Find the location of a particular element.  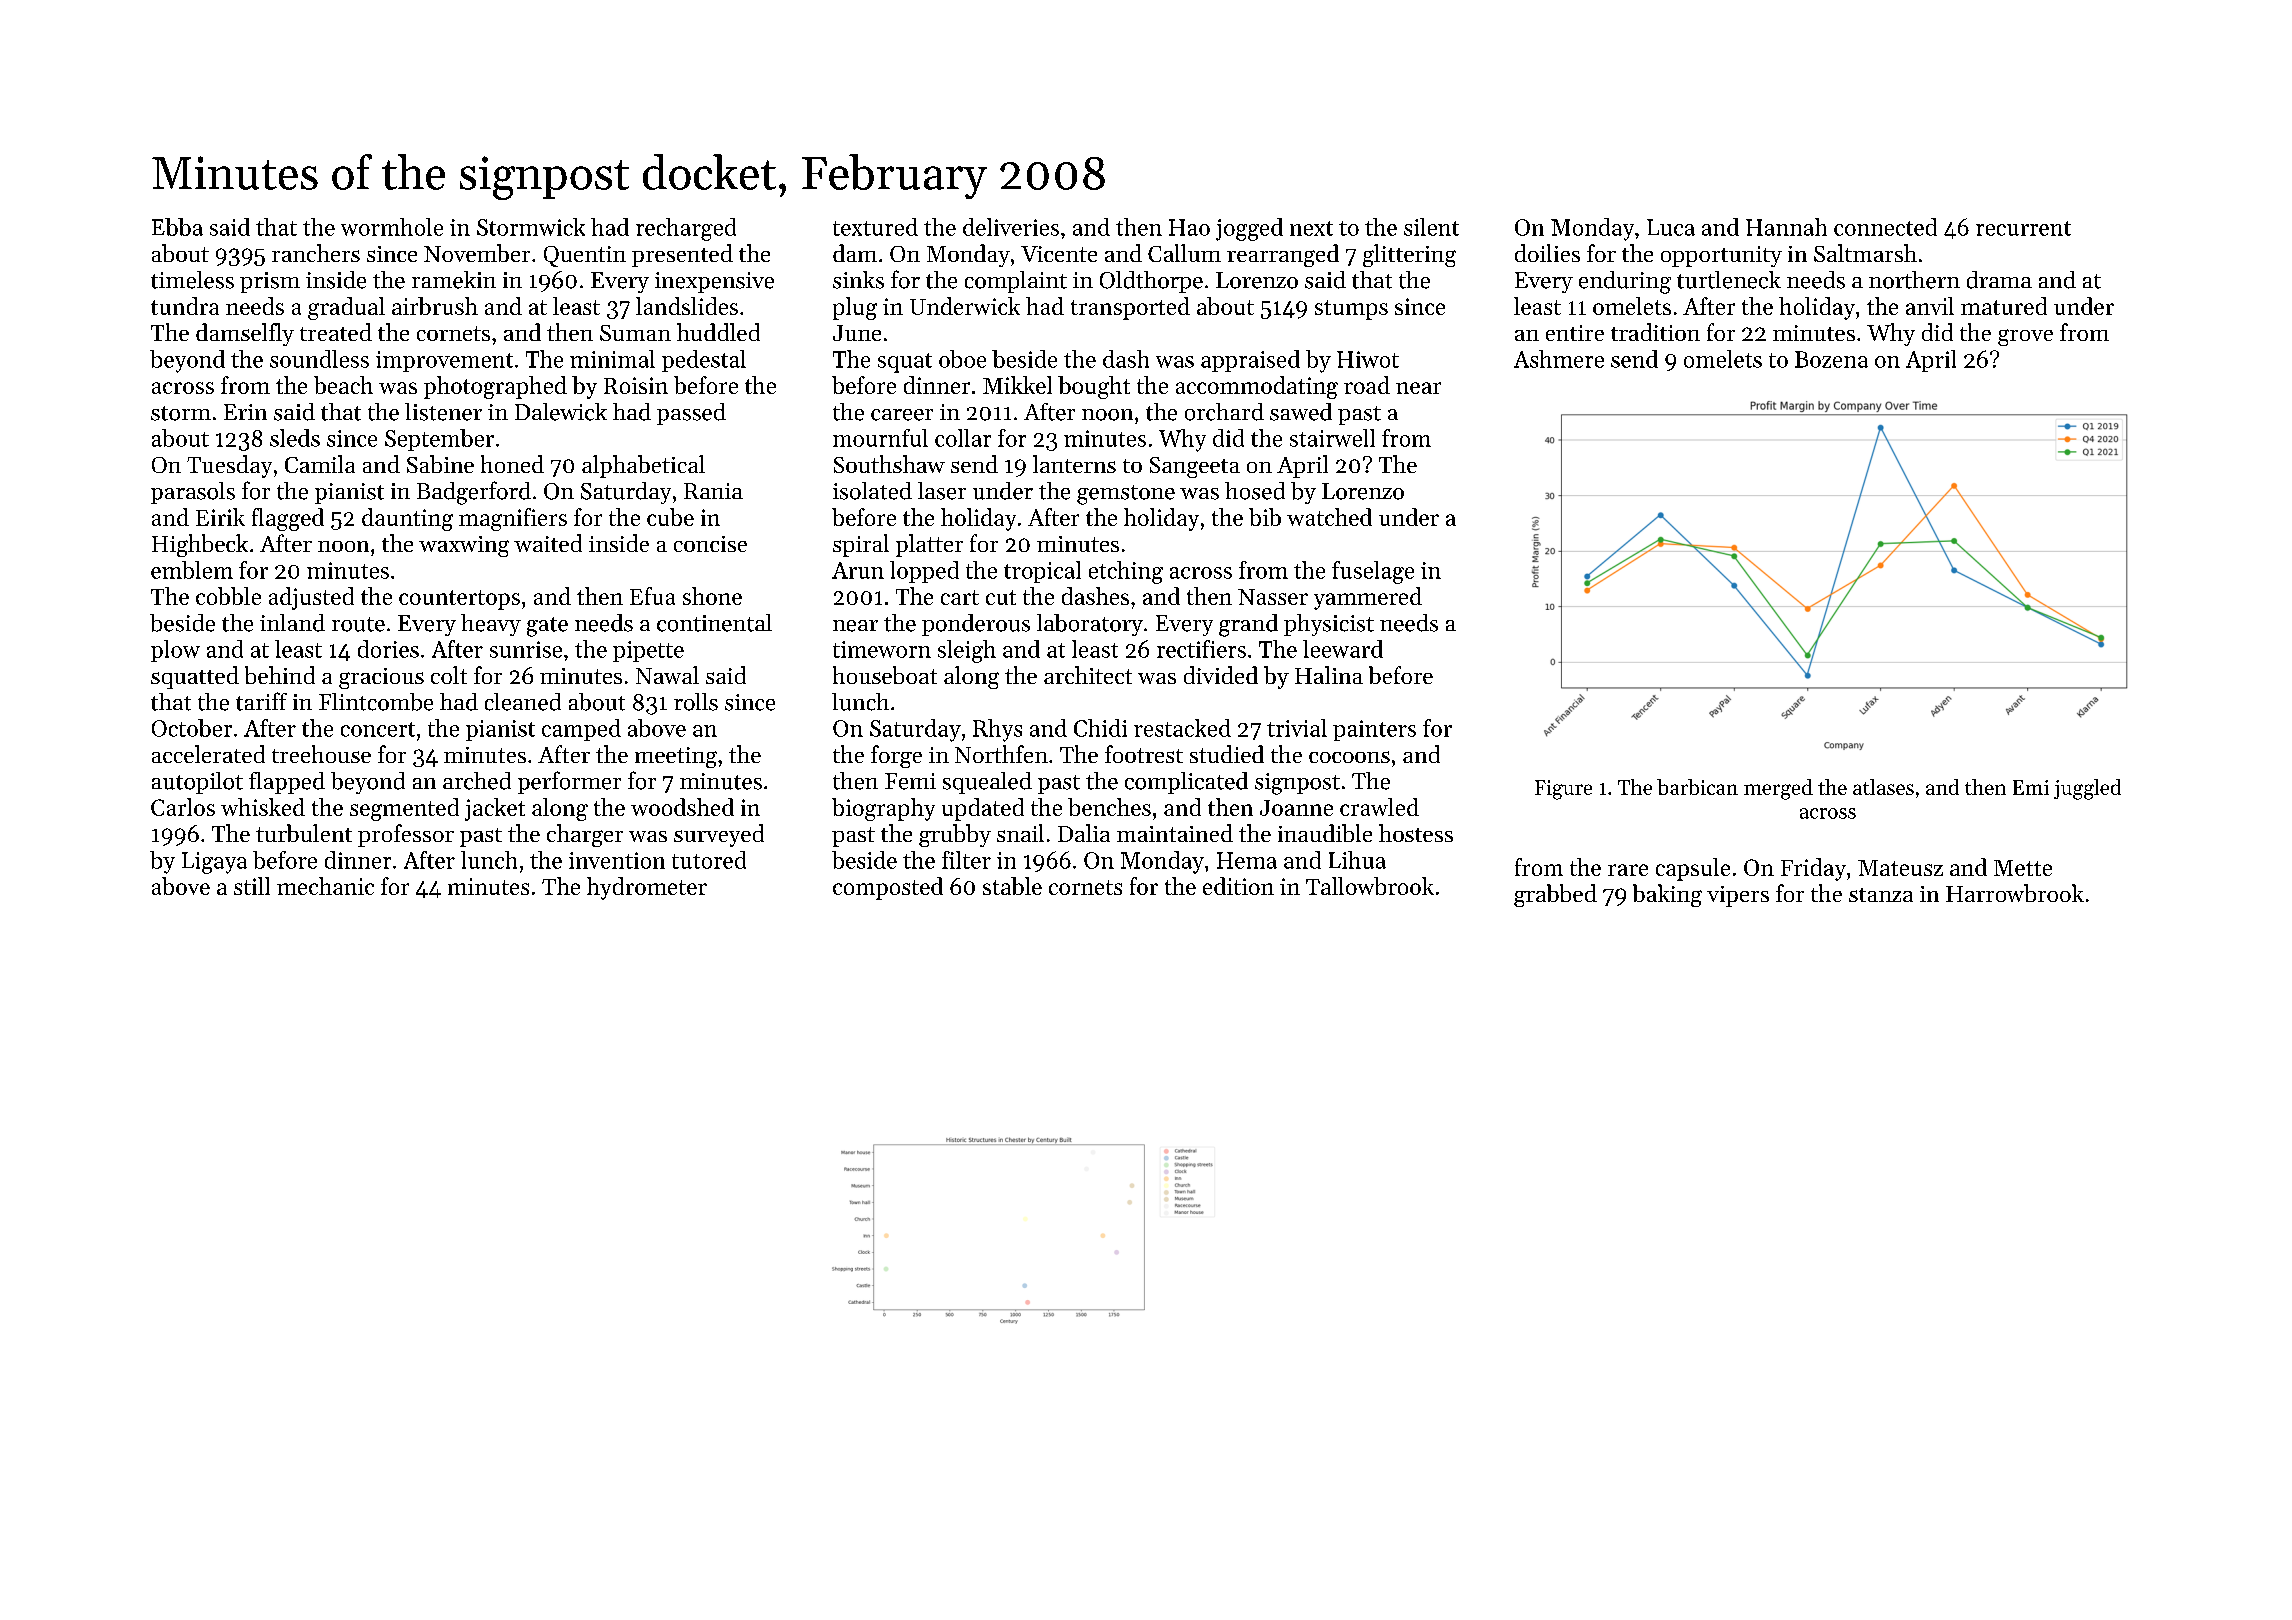

watched is located at coordinates (1329, 517).
